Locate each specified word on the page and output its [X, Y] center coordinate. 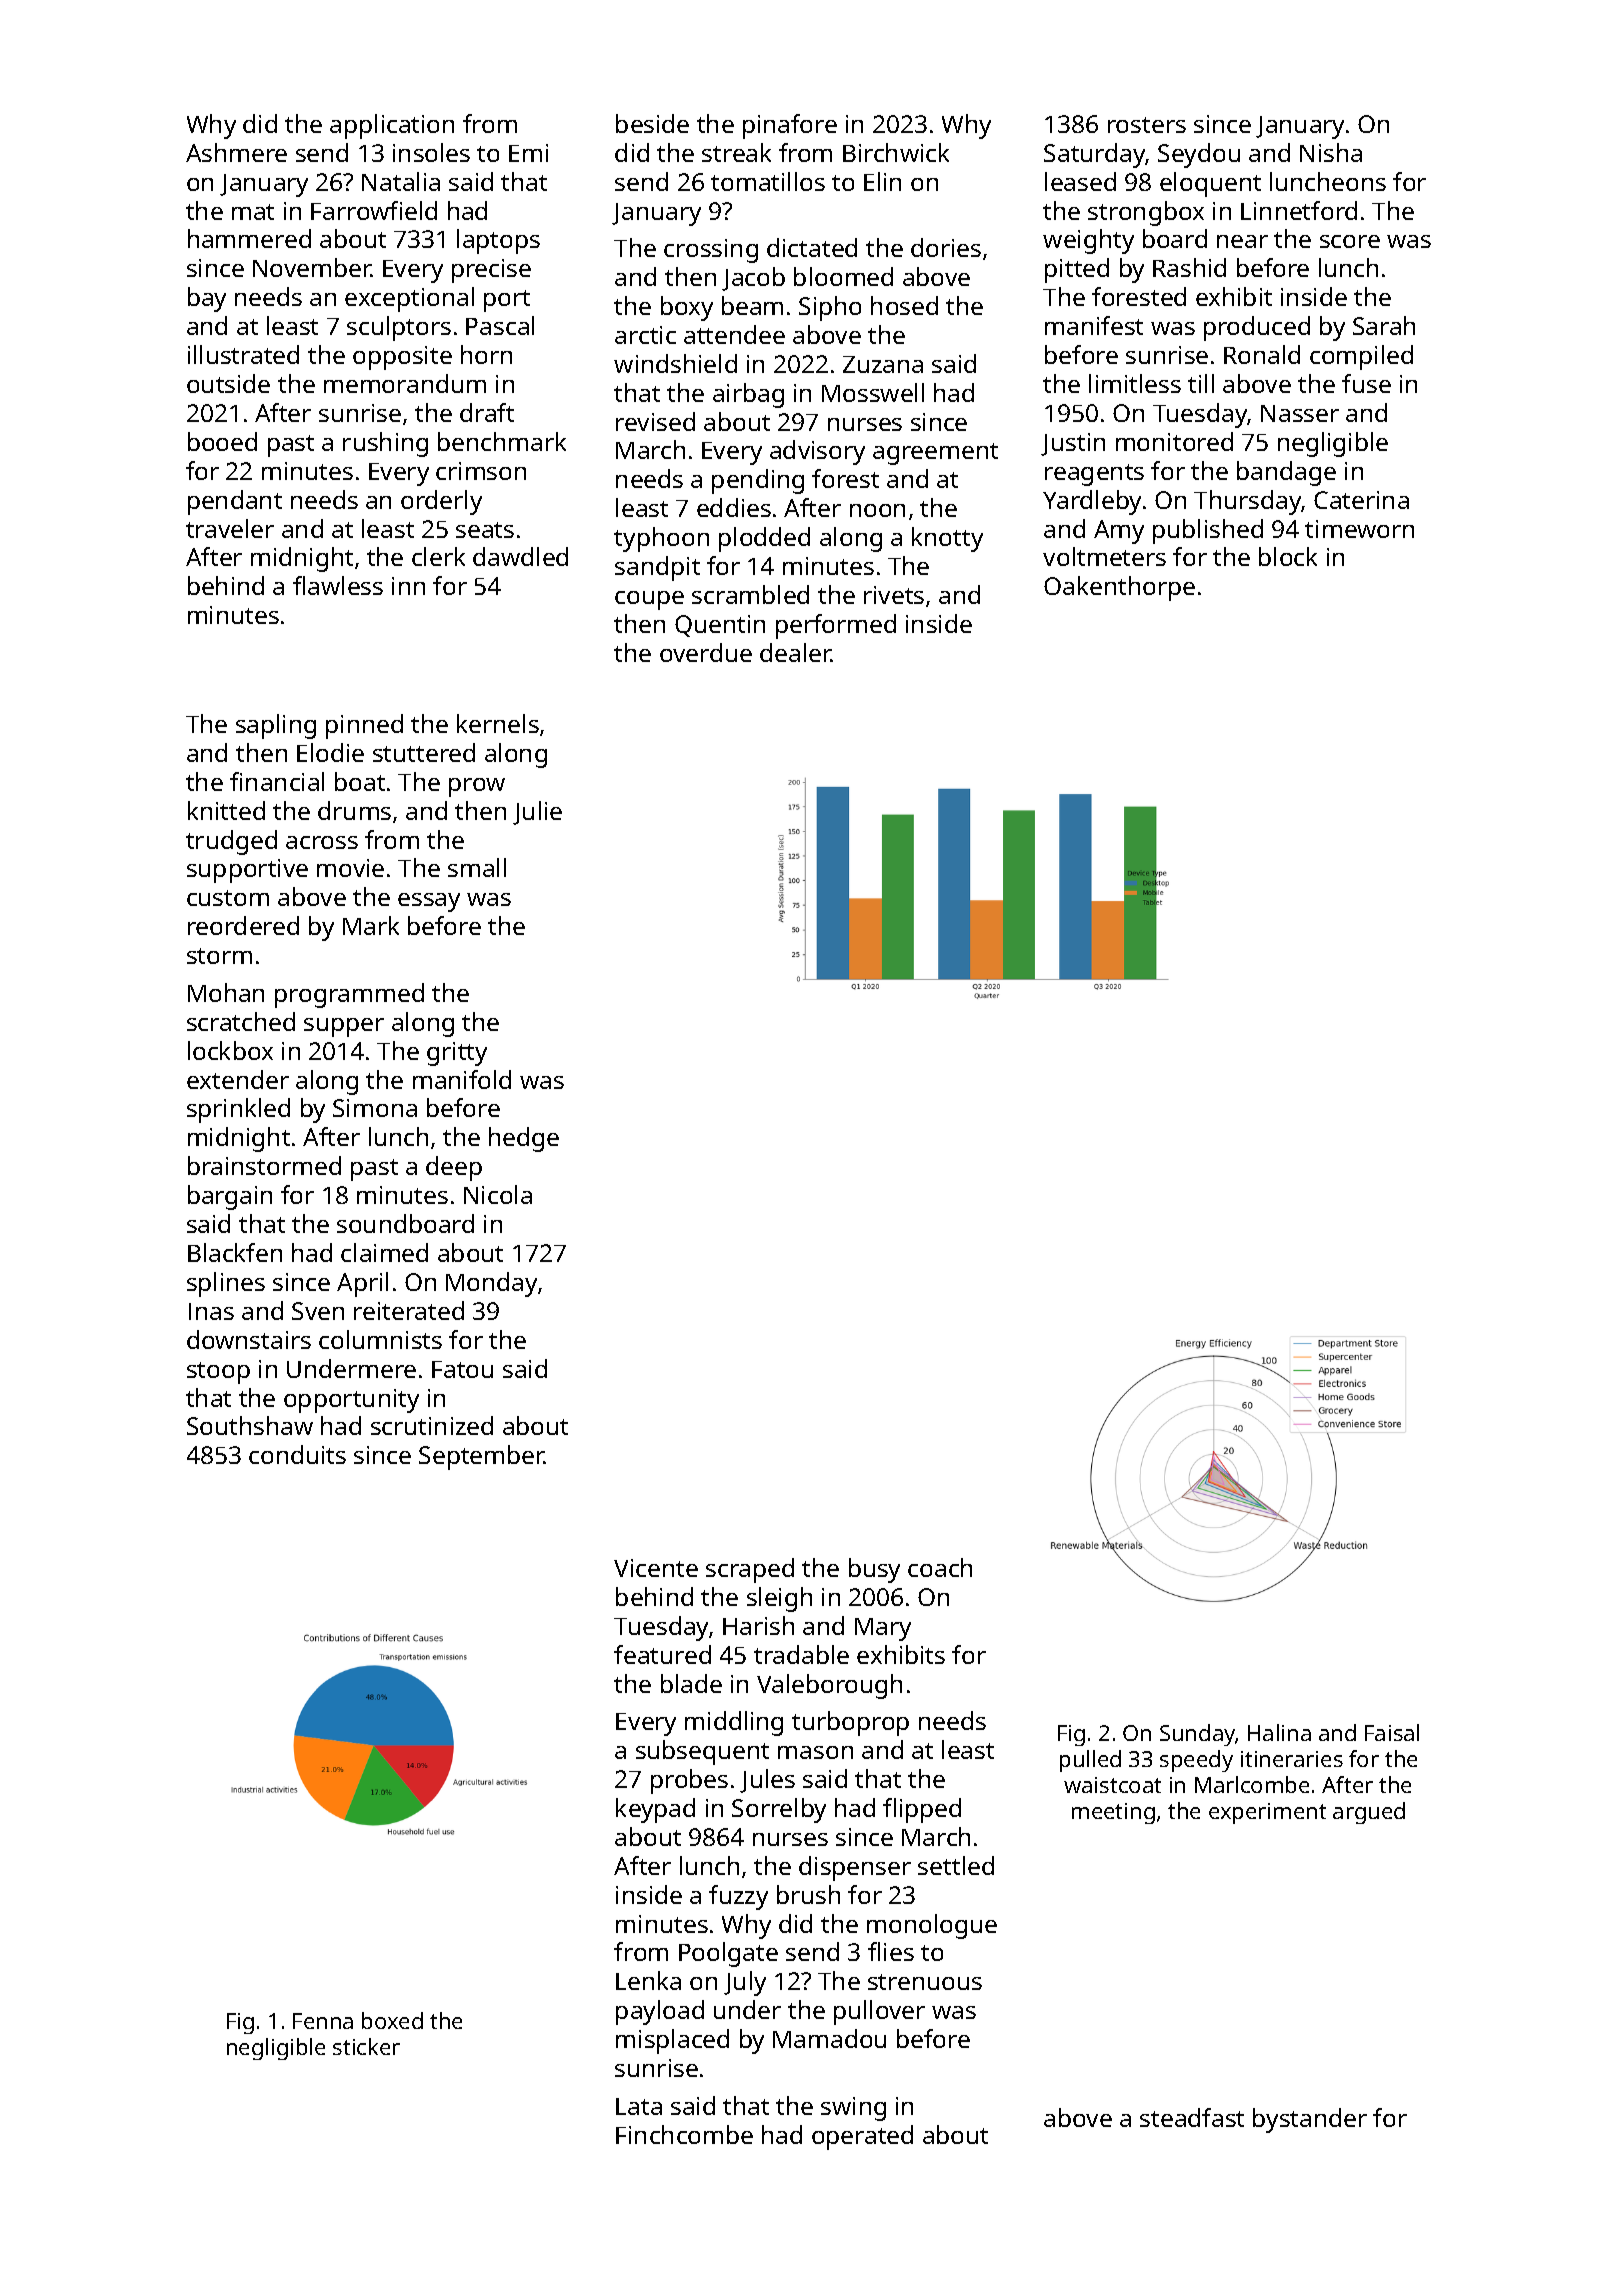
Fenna [323, 2021]
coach [940, 1567]
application [392, 126]
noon [877, 510]
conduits [297, 1454]
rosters [1147, 125]
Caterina [1361, 500]
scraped [750, 1570]
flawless [338, 585]
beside [652, 123]
